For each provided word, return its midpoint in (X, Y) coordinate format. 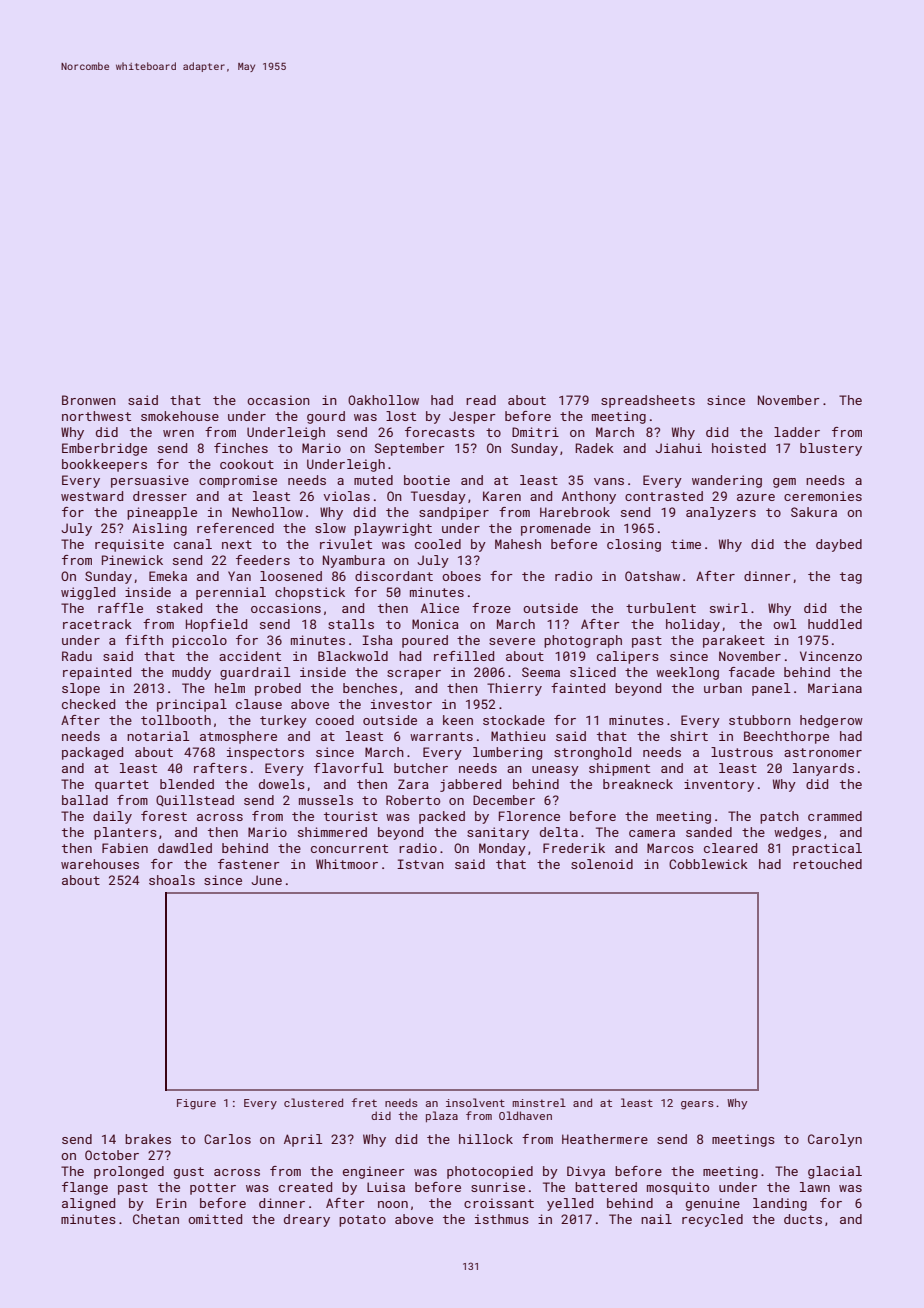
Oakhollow (383, 400)
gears (697, 1105)
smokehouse (180, 416)
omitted (215, 1219)
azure (756, 497)
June (266, 880)
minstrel (539, 1102)
